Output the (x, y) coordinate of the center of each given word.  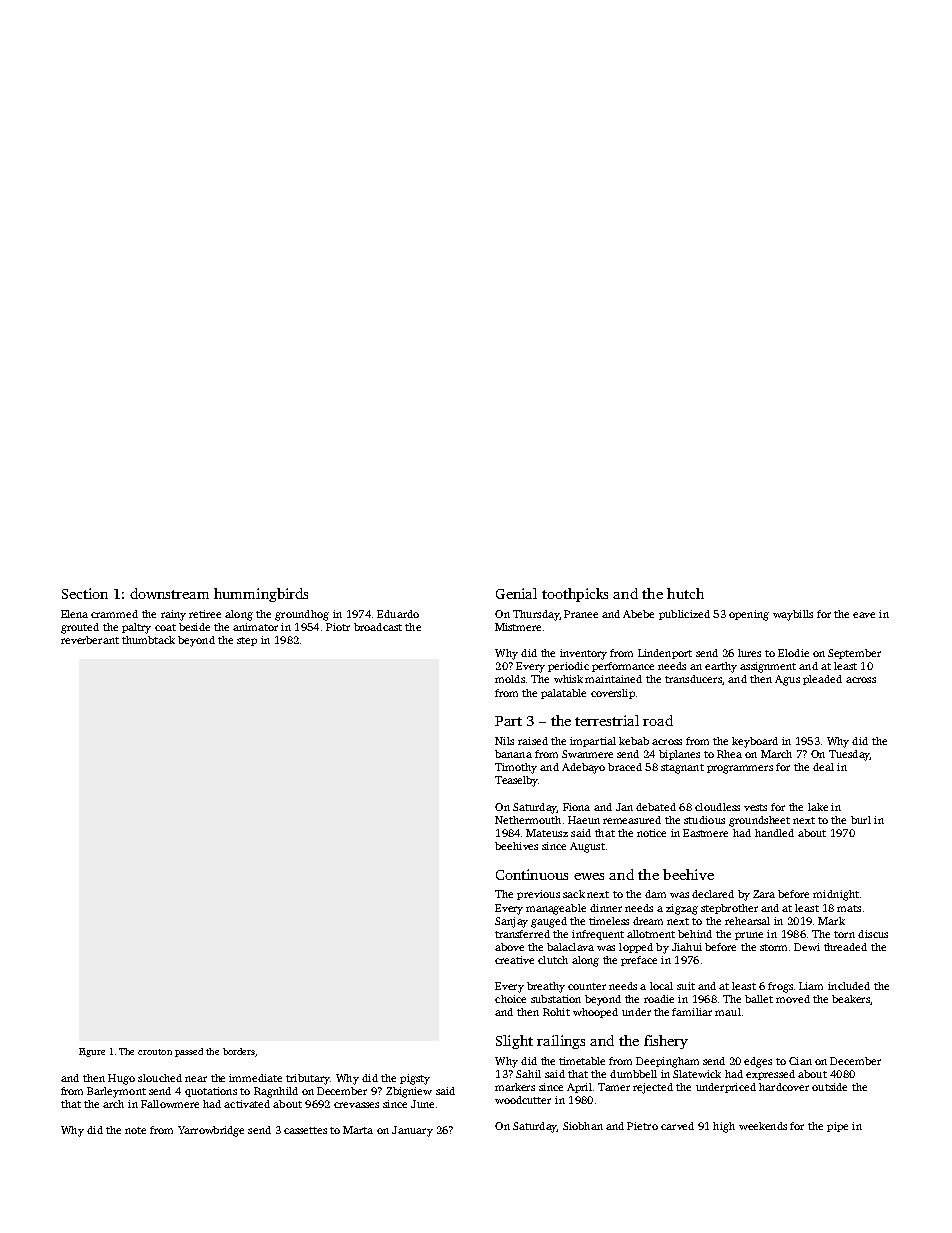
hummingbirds (261, 595)
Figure (92, 1052)
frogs (780, 987)
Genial (516, 593)
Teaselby (516, 781)
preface (639, 961)
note (135, 1130)
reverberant (90, 640)
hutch (685, 593)
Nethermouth (528, 820)
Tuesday (849, 755)
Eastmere (705, 833)
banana (513, 754)
